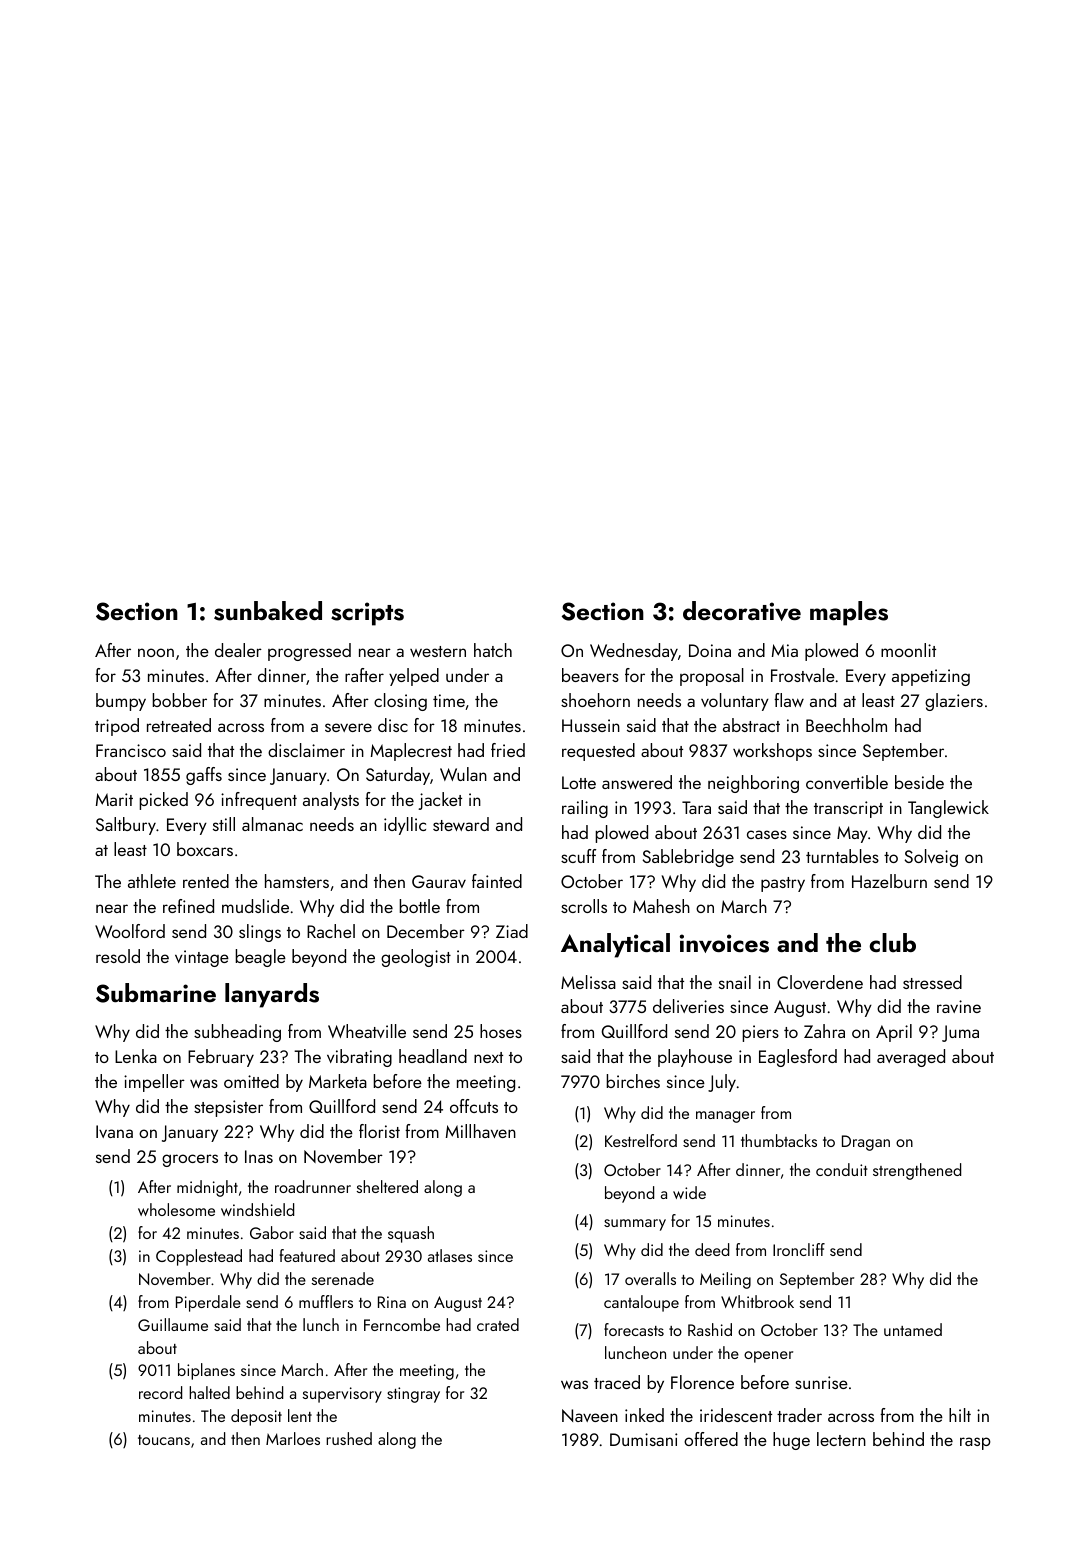 This screenshot has width=1092, height=1544. What do you see at coordinates (272, 1232) in the screenshot?
I see `Gabor` at bounding box center [272, 1232].
